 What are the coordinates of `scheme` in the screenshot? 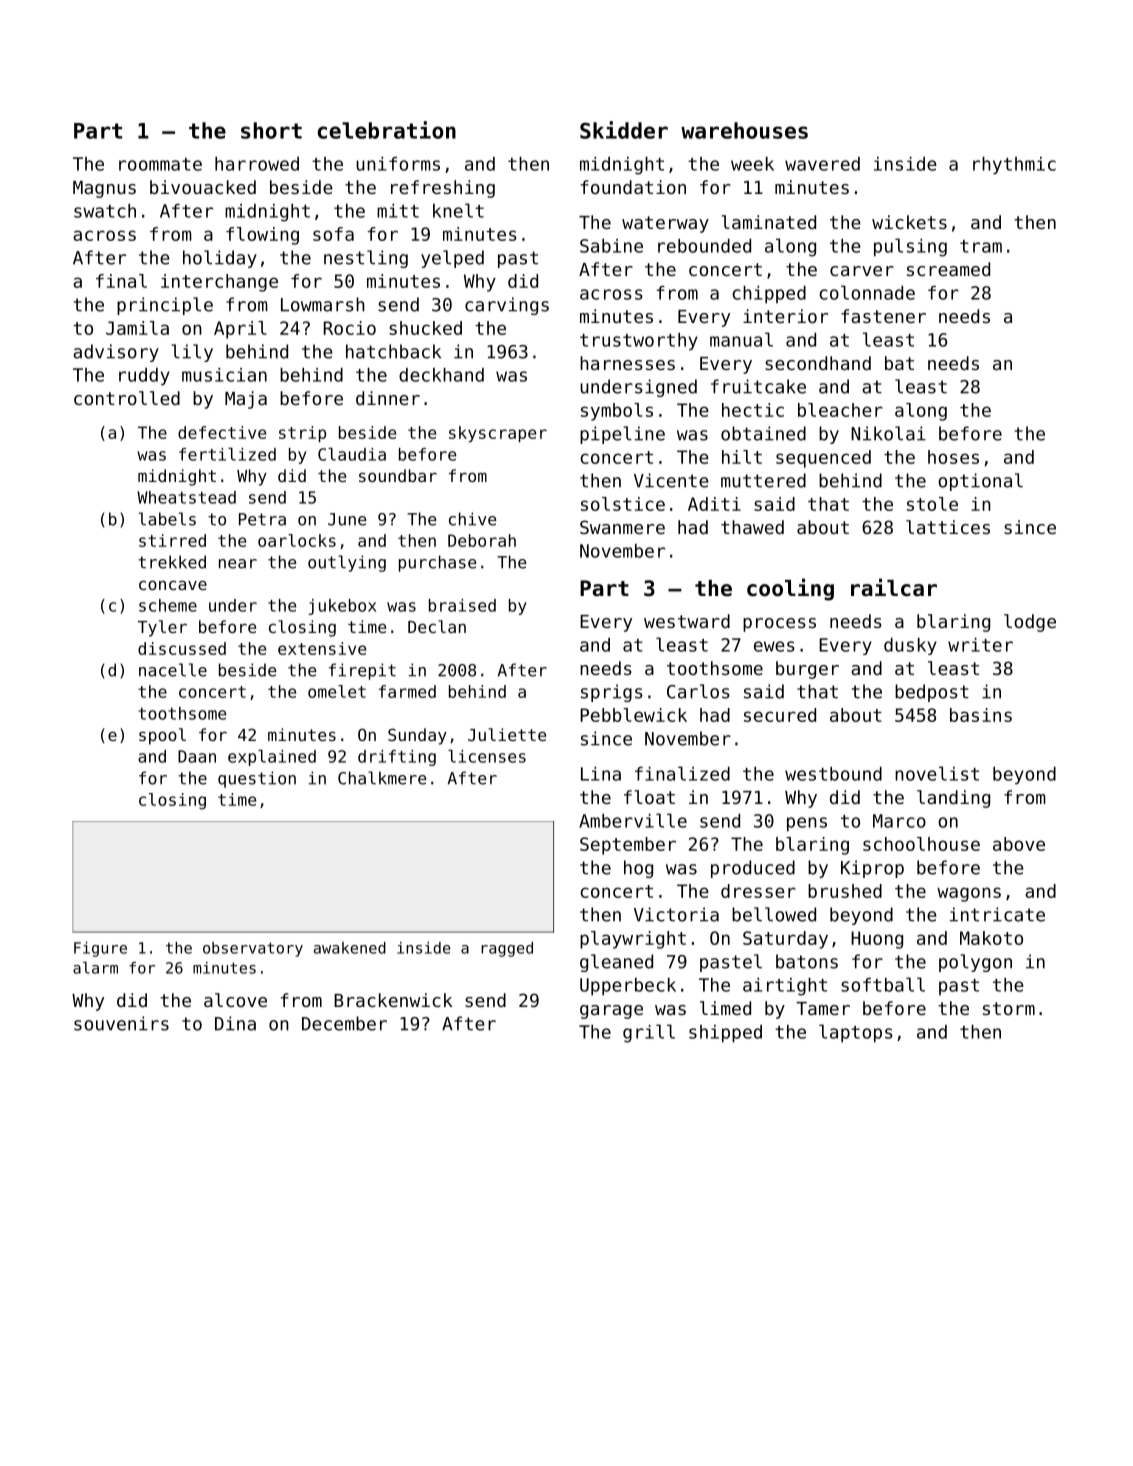 It's located at (168, 605).
